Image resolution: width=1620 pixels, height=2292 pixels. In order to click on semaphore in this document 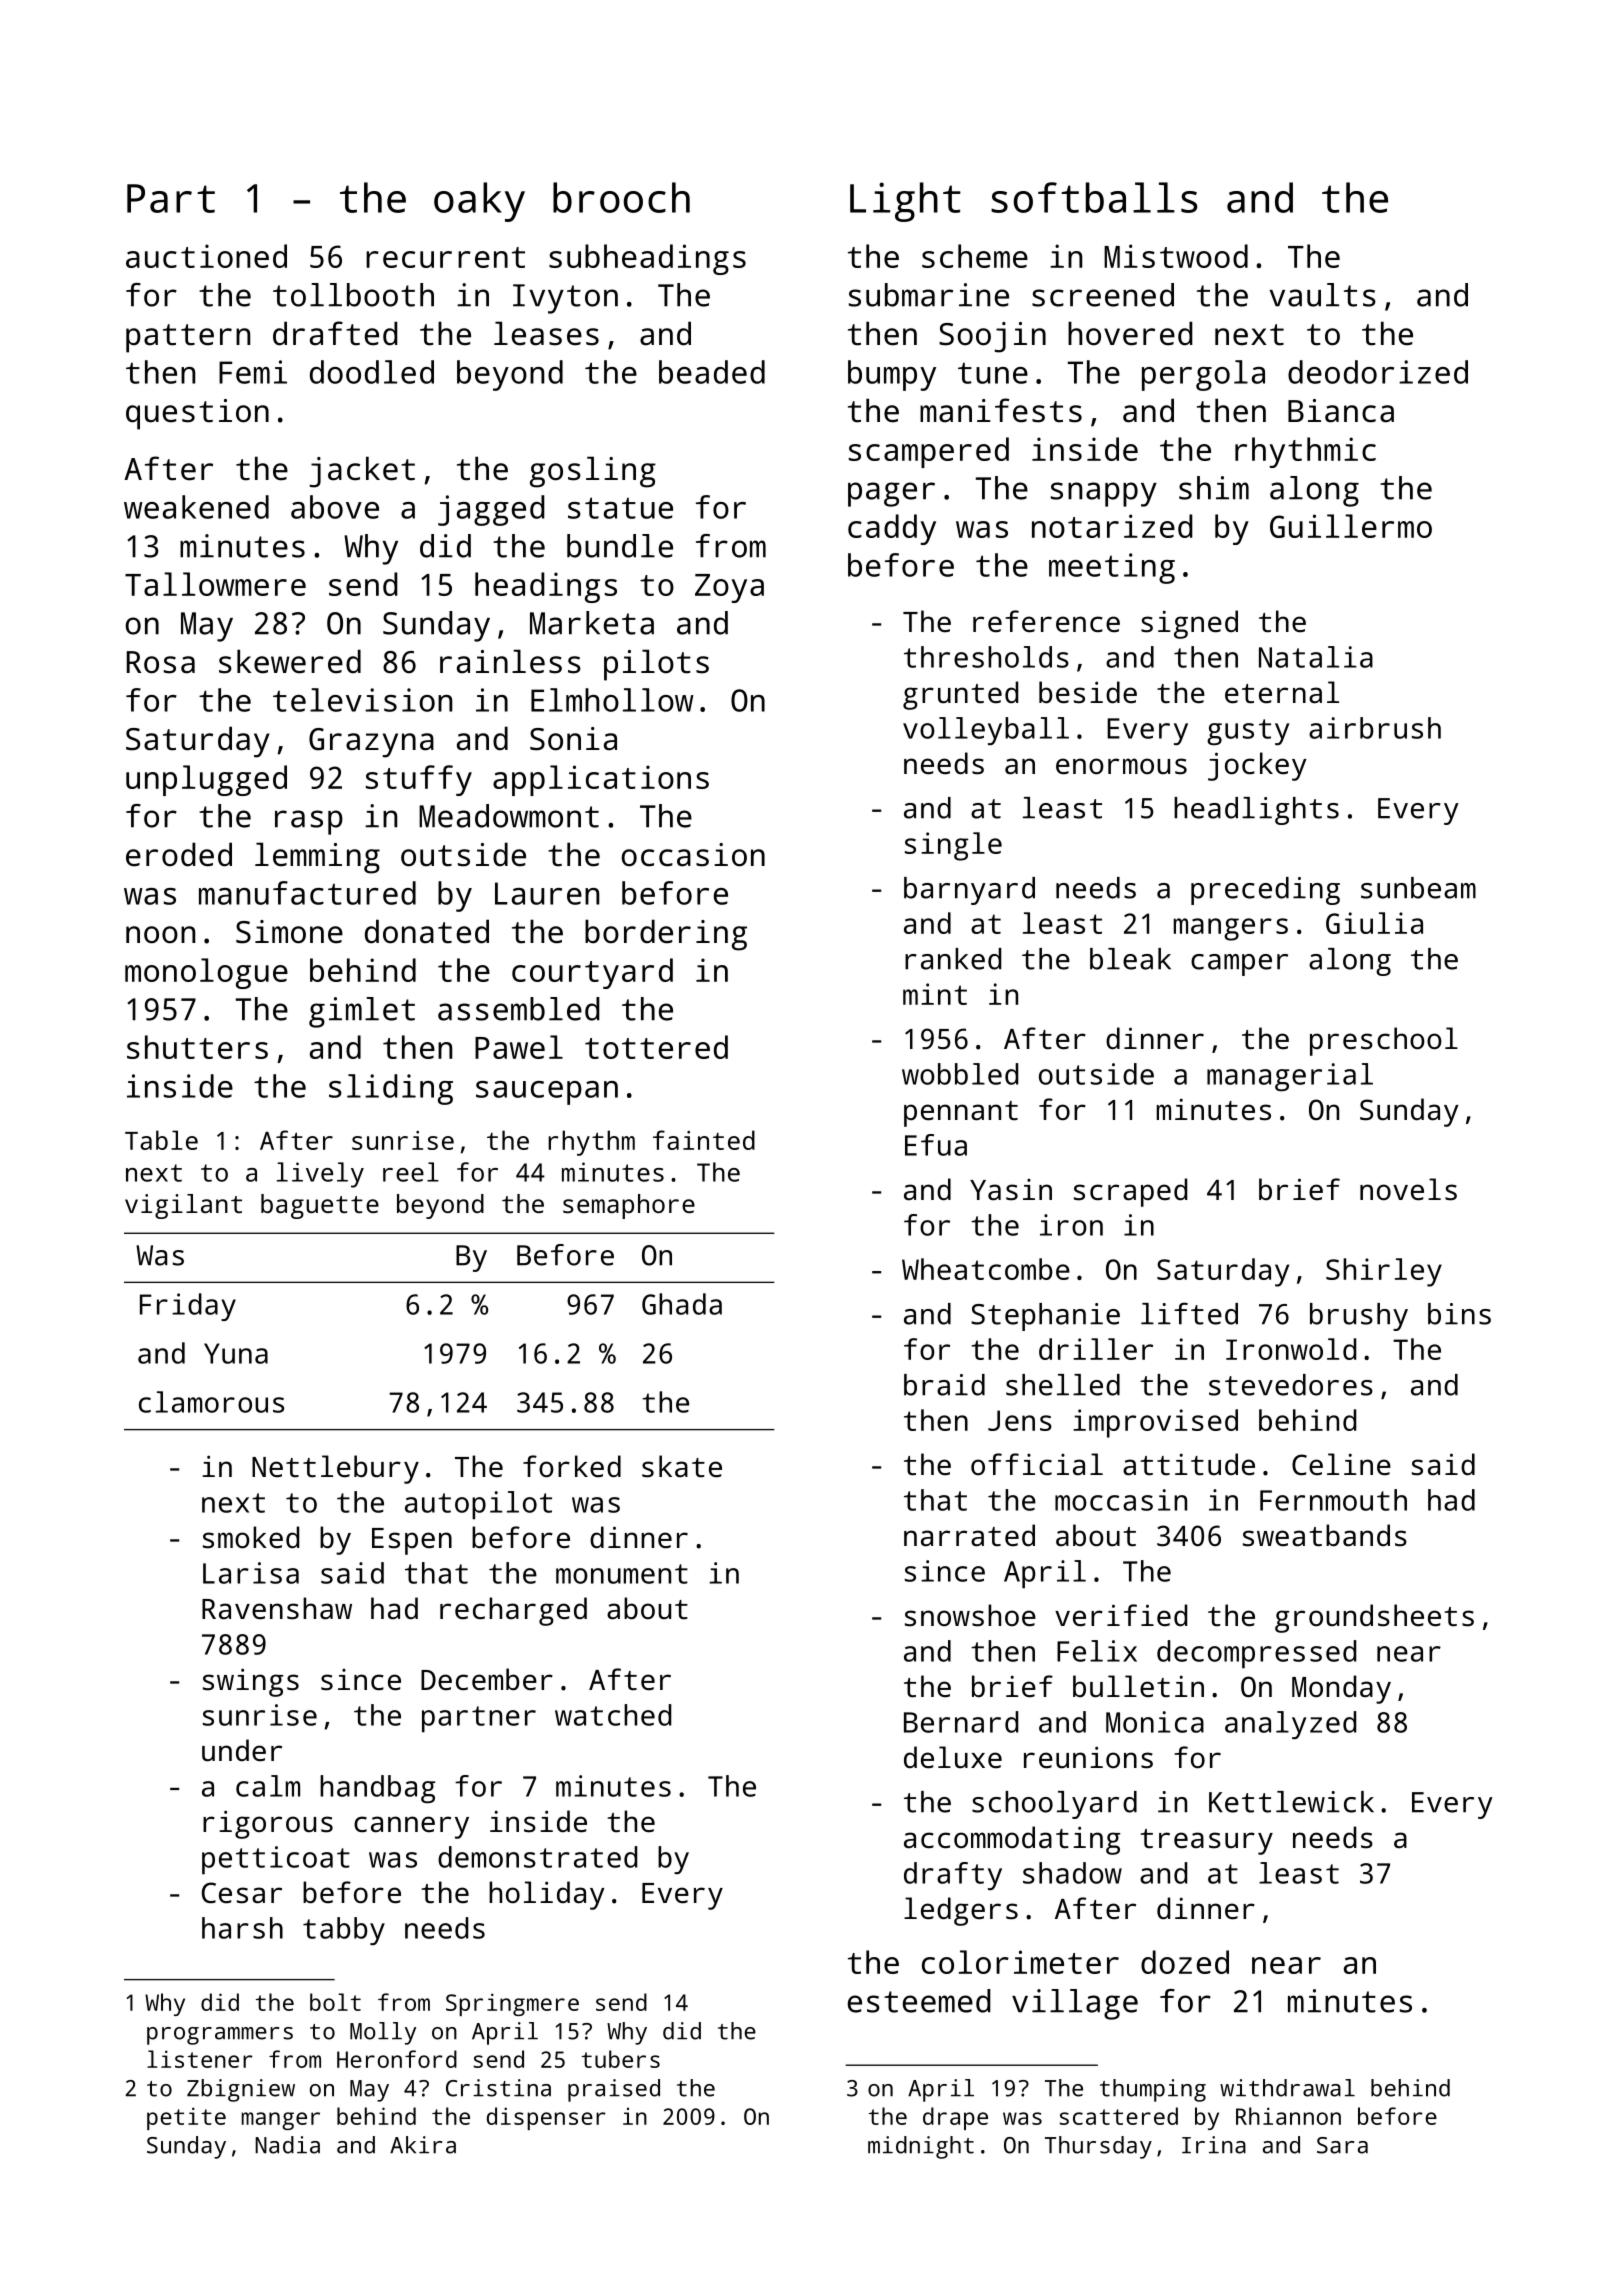, I will do `click(629, 1206)`.
